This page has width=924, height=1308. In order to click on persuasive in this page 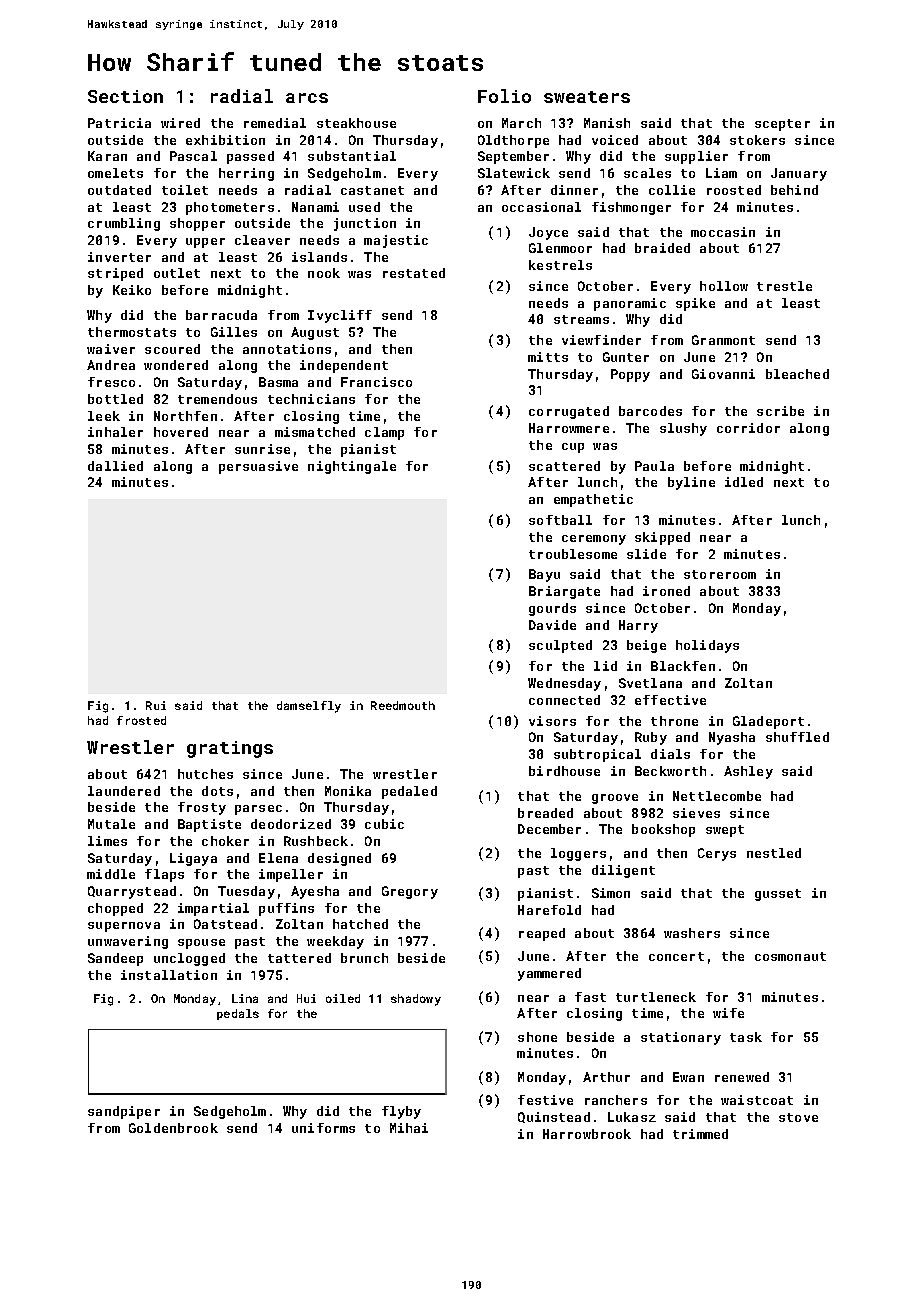, I will do `click(258, 467)`.
